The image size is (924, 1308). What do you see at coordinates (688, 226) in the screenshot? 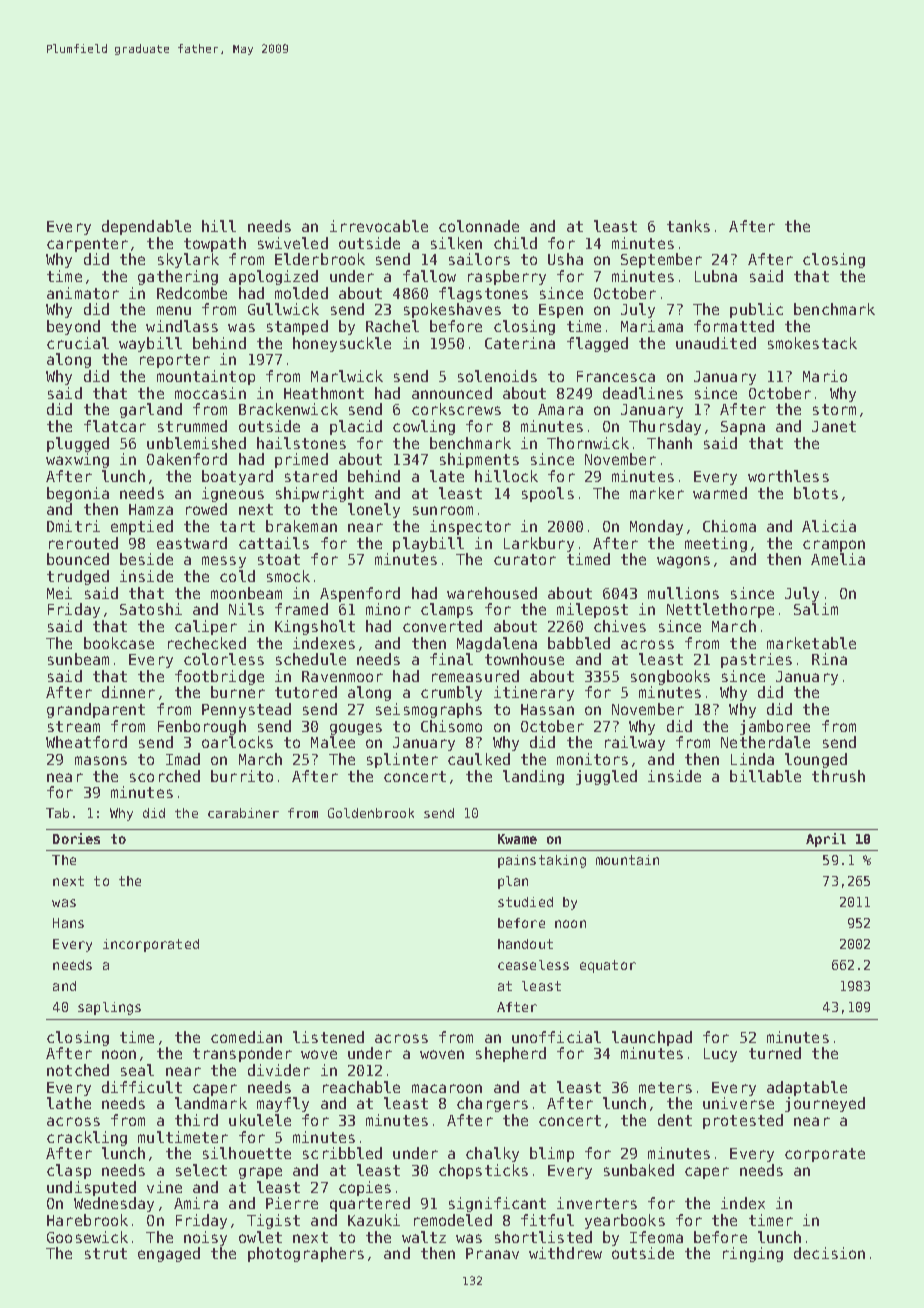
I see `tanks` at bounding box center [688, 226].
